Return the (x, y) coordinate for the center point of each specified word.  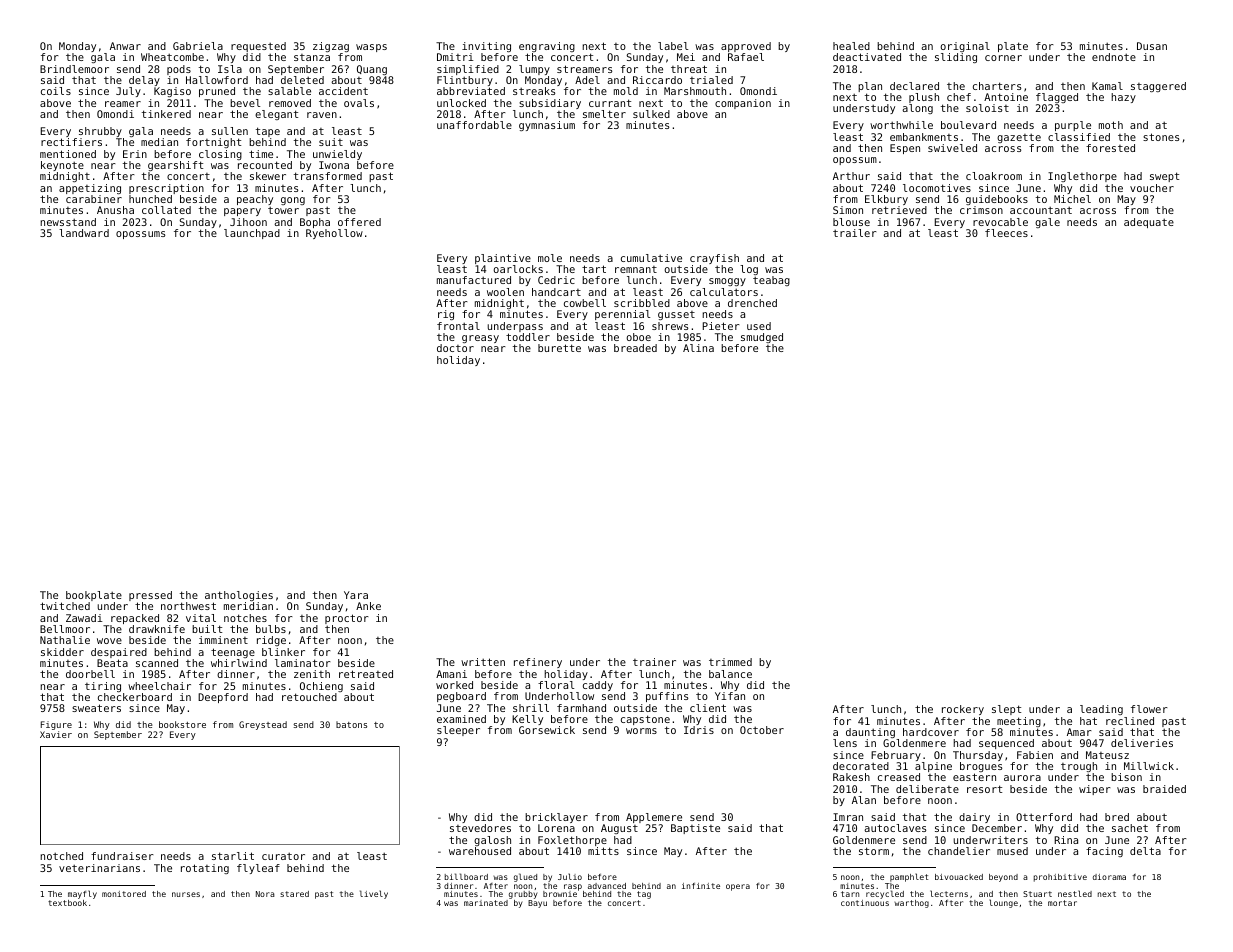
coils (56, 91)
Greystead (263, 725)
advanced (607, 886)
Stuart (1037, 894)
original (965, 47)
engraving (547, 47)
